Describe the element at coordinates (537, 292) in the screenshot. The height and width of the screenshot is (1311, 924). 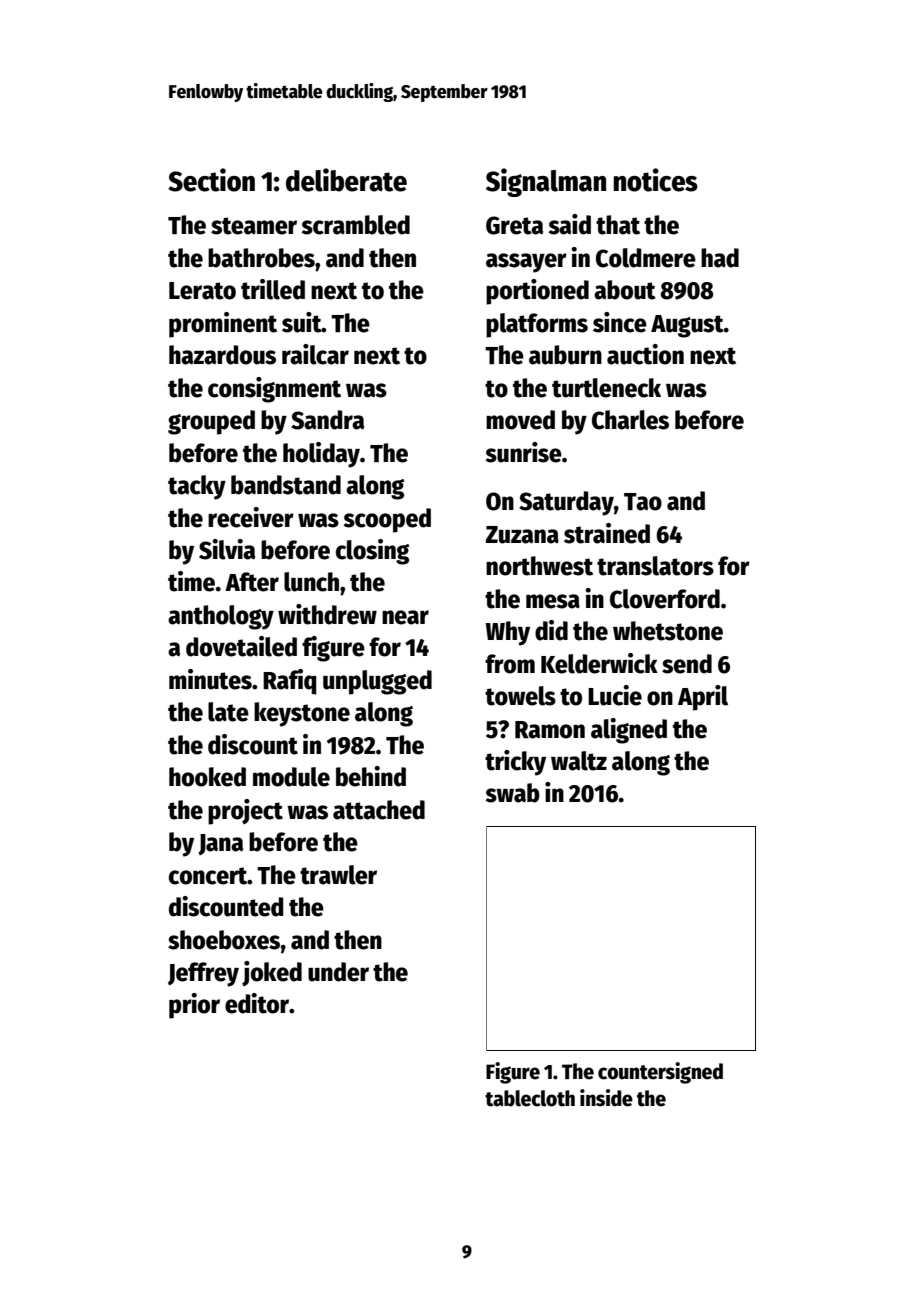
I see `portioned` at that location.
